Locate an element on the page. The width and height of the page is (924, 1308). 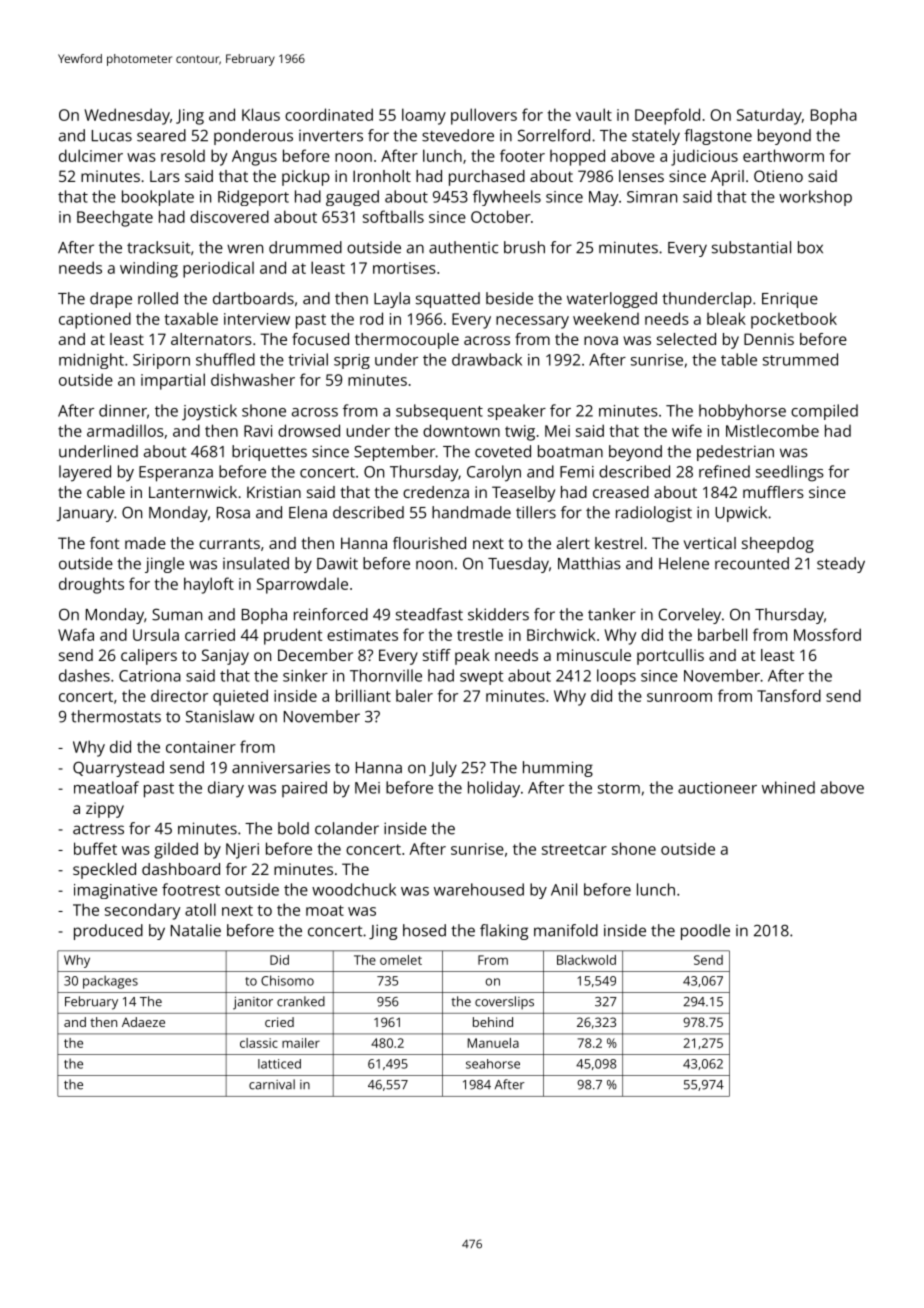
waterlogged is located at coordinates (612, 300).
